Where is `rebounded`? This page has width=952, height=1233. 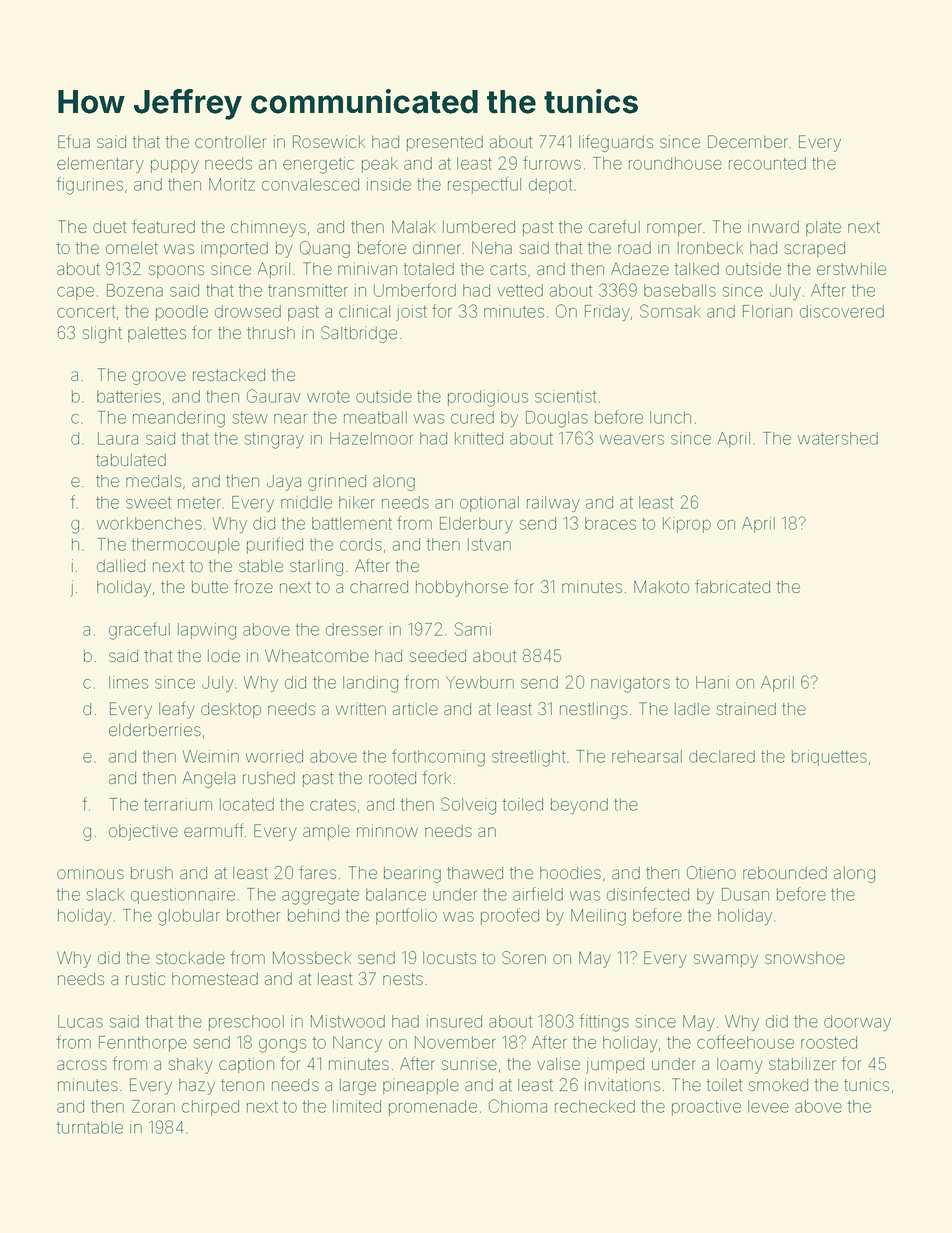 rebounded is located at coordinates (785, 873).
